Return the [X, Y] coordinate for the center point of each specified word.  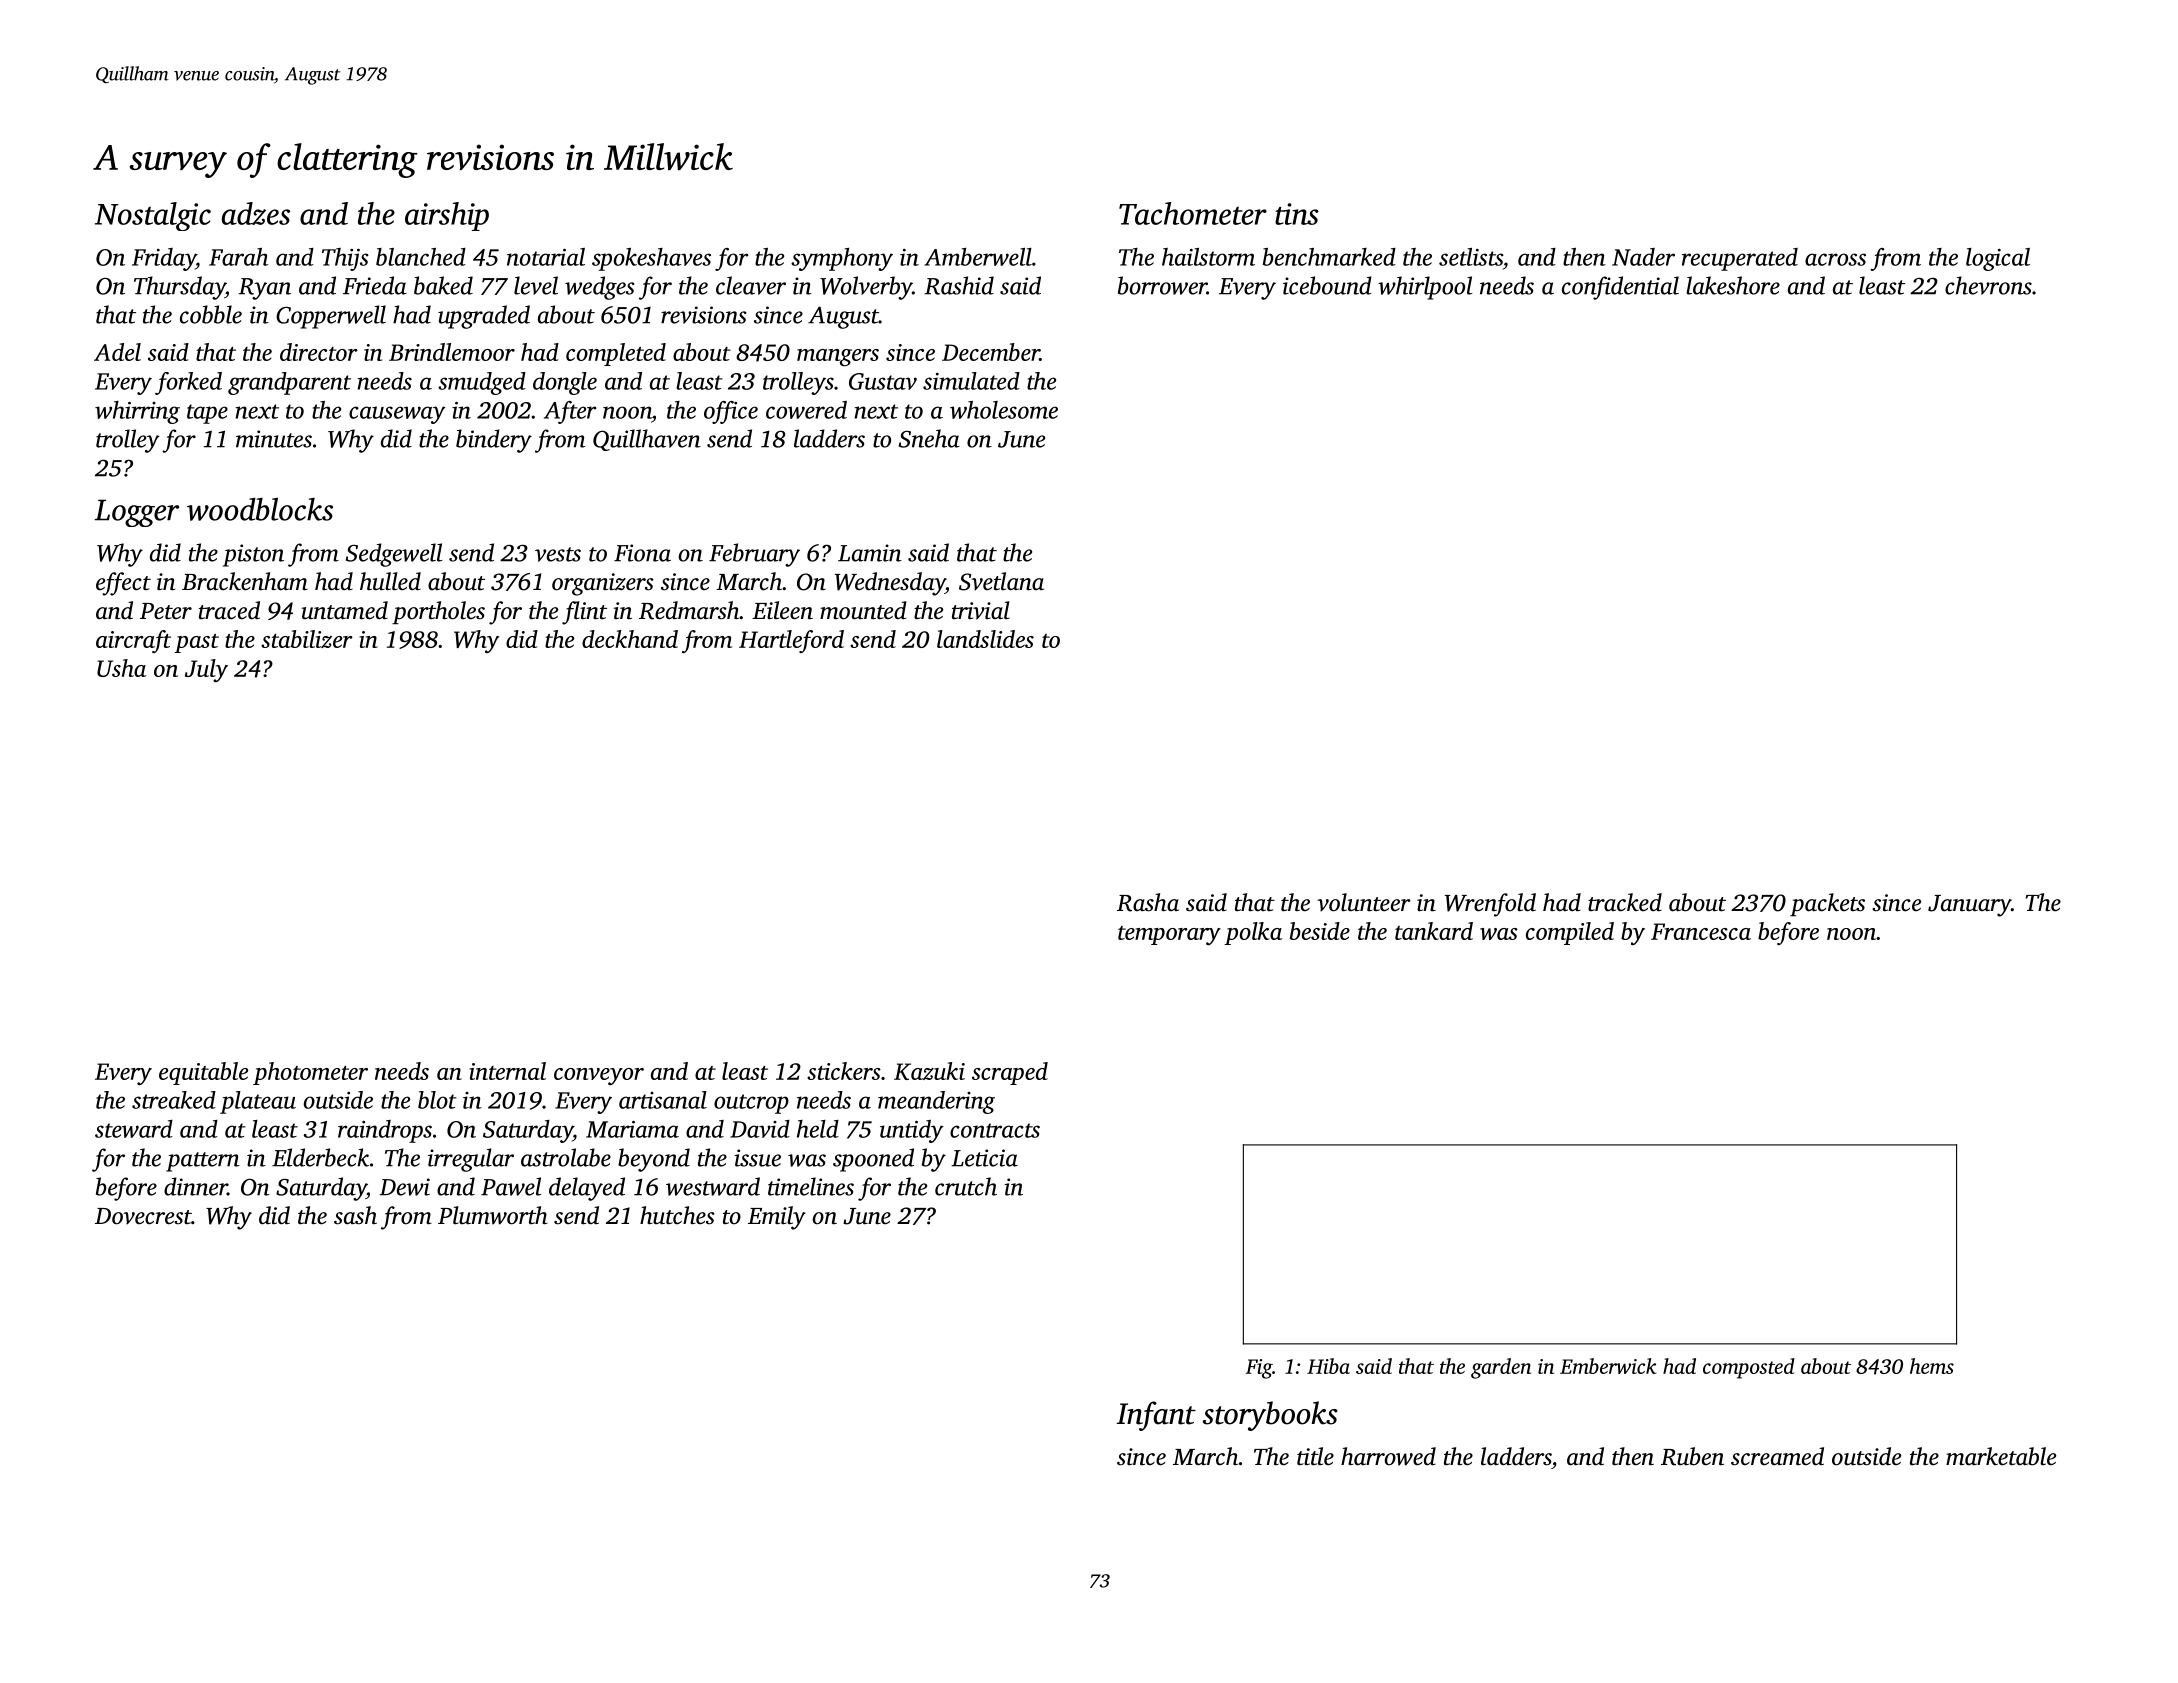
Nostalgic [153, 216]
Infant [1156, 1416]
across [1835, 259]
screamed [1777, 1456]
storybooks [1270, 1416]
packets [1827, 904]
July [206, 670]
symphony [842, 259]
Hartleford [791, 641]
